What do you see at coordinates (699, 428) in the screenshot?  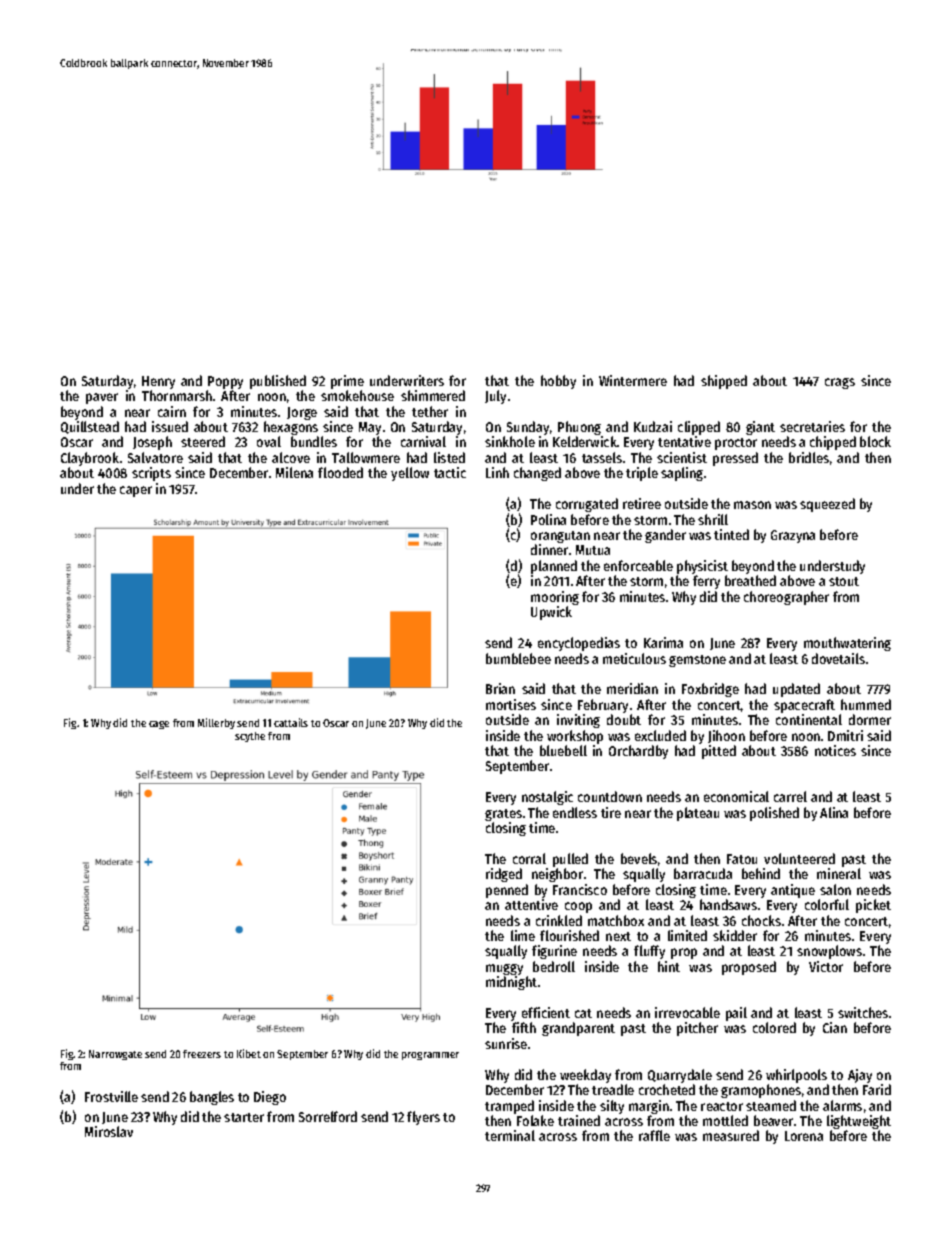 I see `clipped` at bounding box center [699, 428].
